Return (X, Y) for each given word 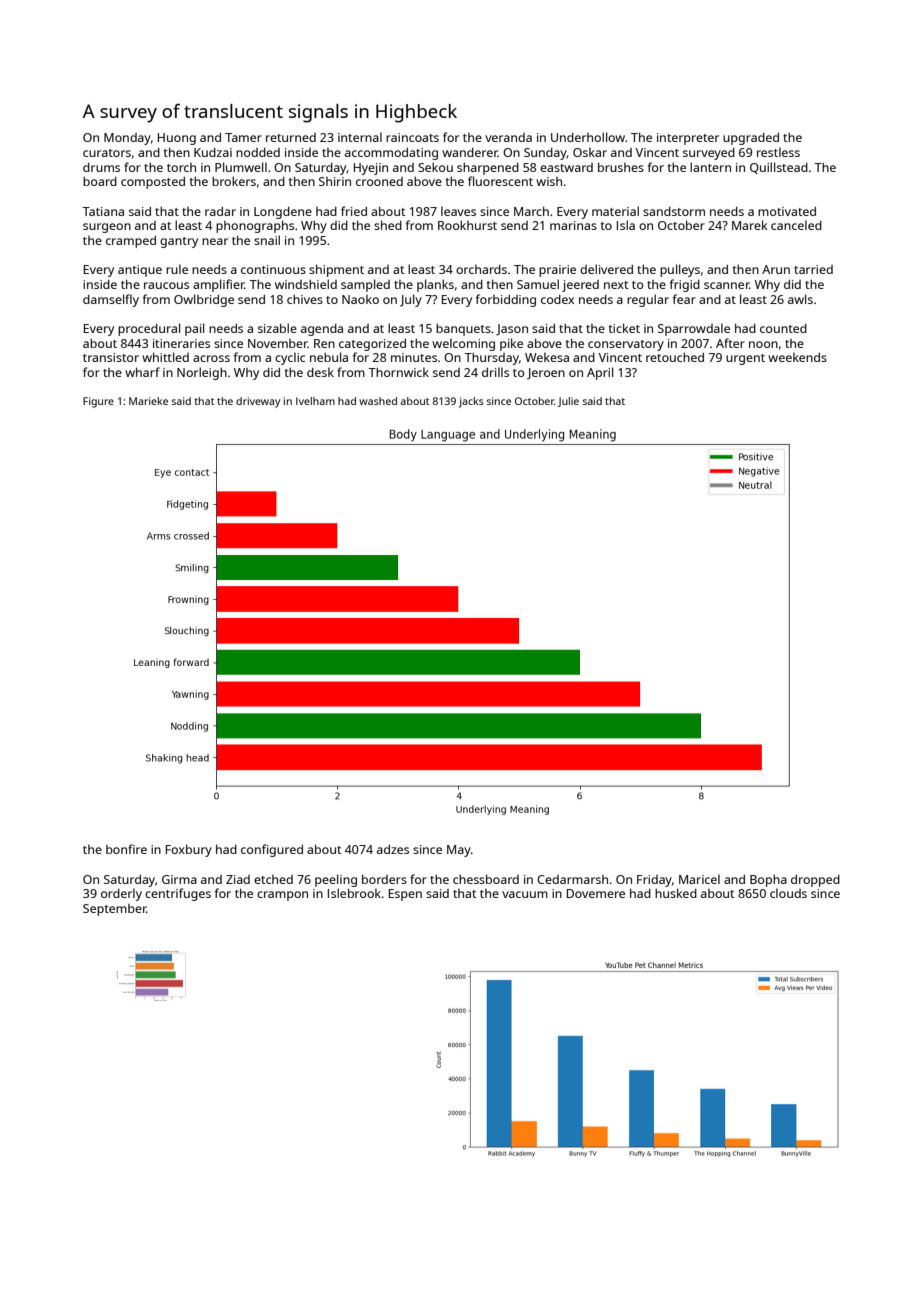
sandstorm (674, 211)
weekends (797, 357)
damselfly (111, 300)
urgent (745, 359)
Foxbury (189, 850)
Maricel (699, 879)
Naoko (360, 299)
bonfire (126, 849)
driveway (258, 402)
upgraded (751, 139)
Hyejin (371, 169)
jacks (471, 402)
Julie (568, 402)
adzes (393, 849)
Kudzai (213, 152)
